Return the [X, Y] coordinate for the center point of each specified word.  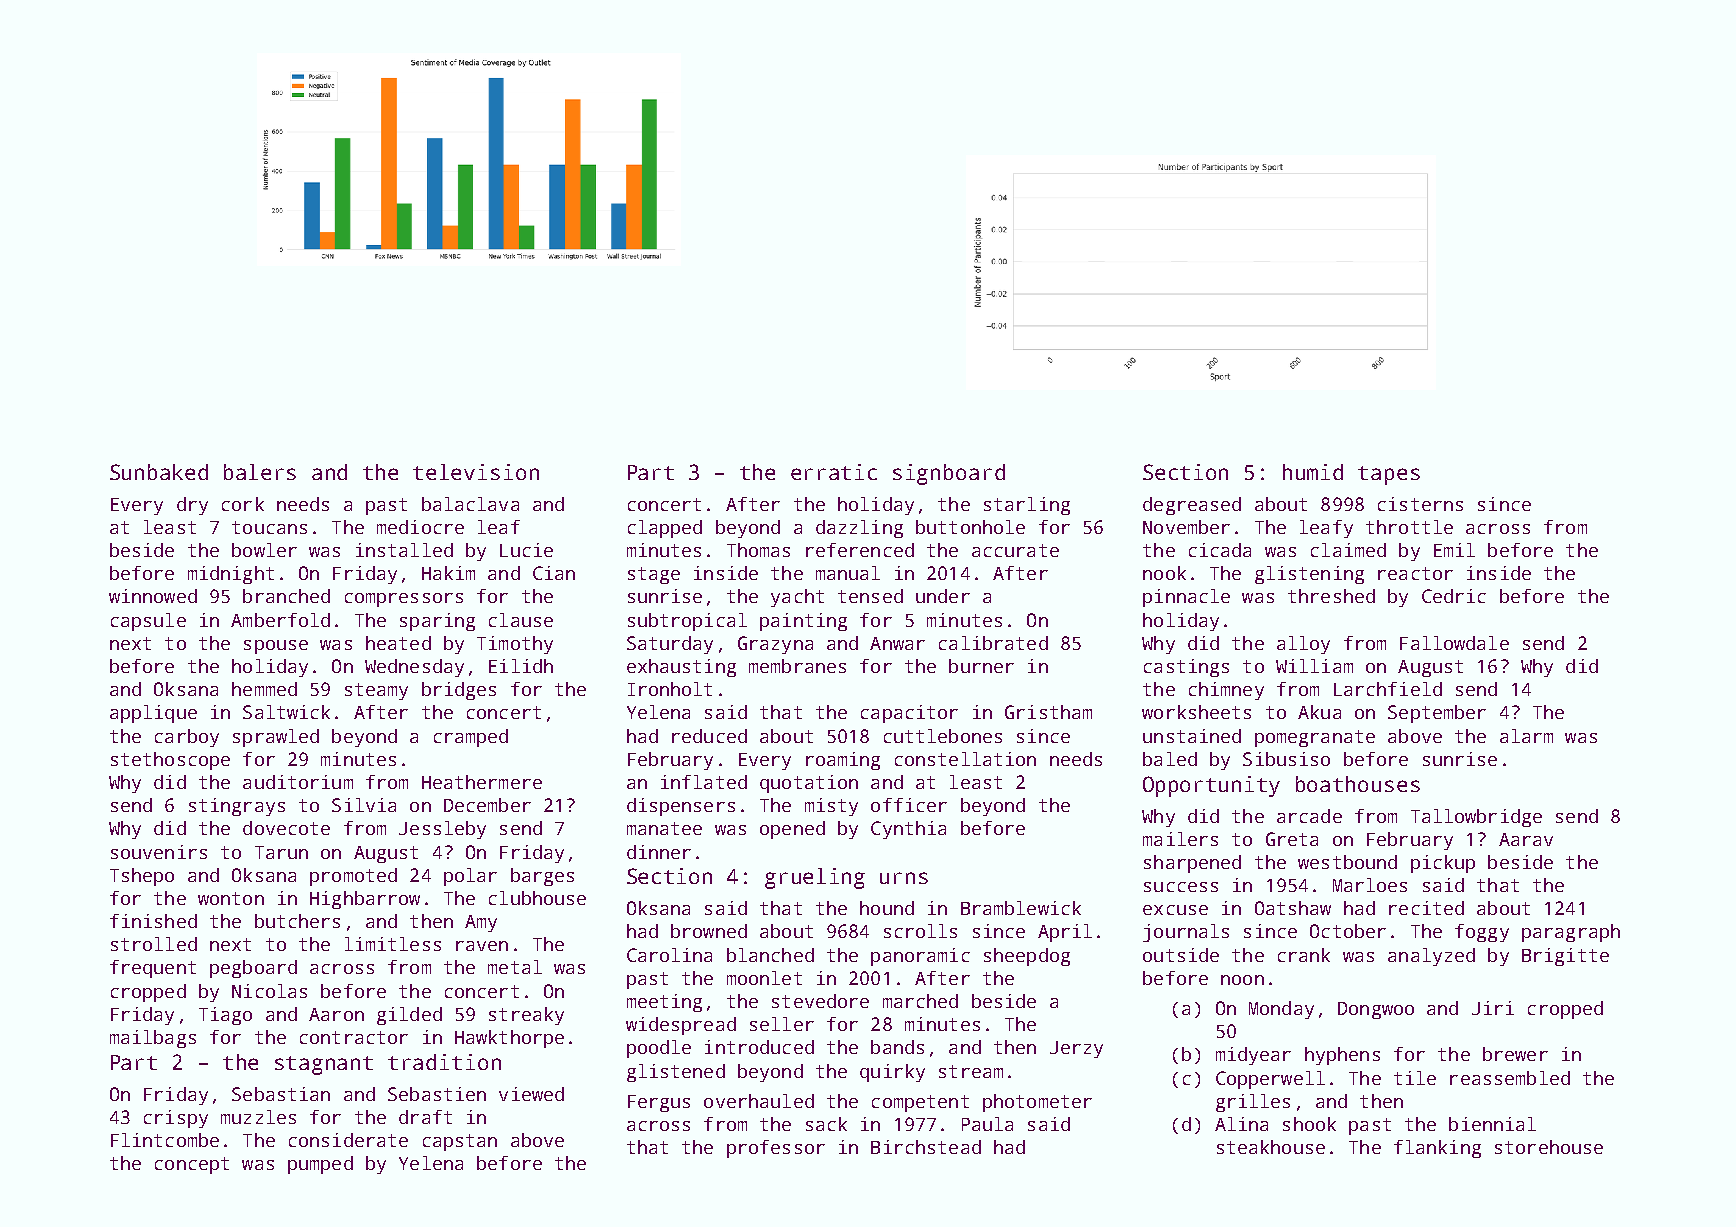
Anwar [897, 643]
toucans [269, 527]
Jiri [1493, 1008]
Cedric [1454, 596]
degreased [1192, 506]
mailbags [153, 1039]
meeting [664, 1003]
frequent [153, 969]
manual [848, 573]
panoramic [920, 957]
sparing [437, 622]
